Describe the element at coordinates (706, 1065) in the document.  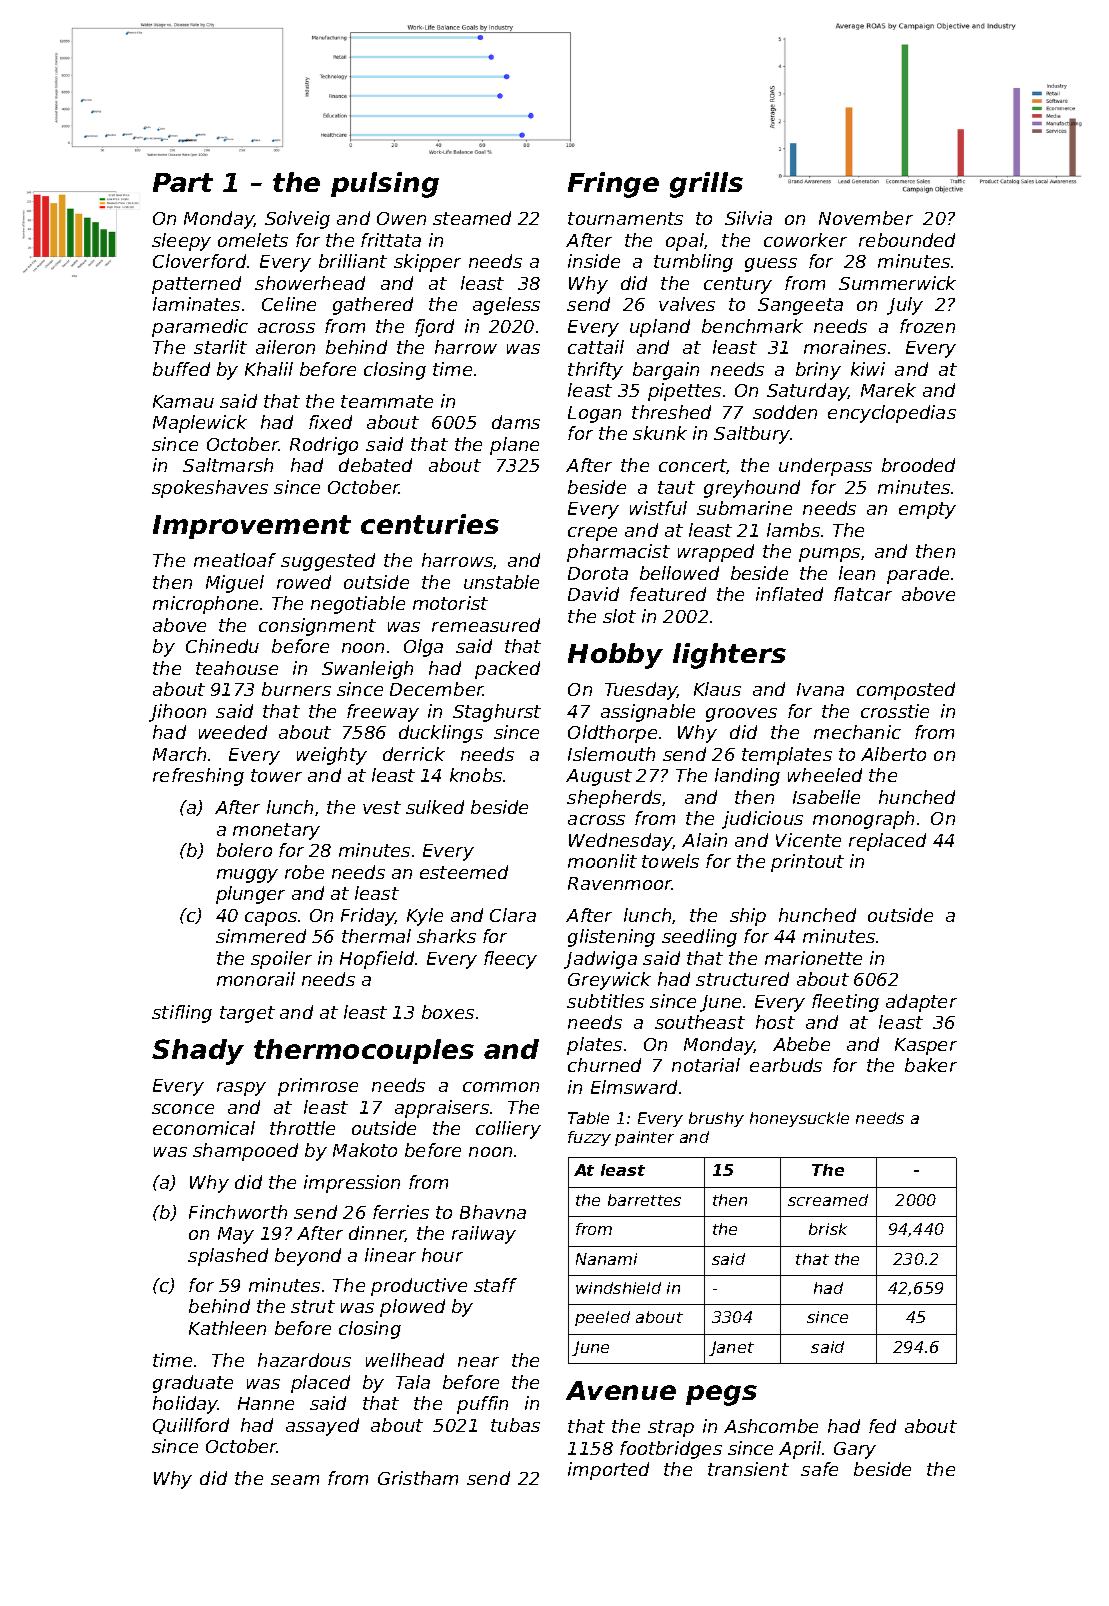
I see `notarial` at that location.
